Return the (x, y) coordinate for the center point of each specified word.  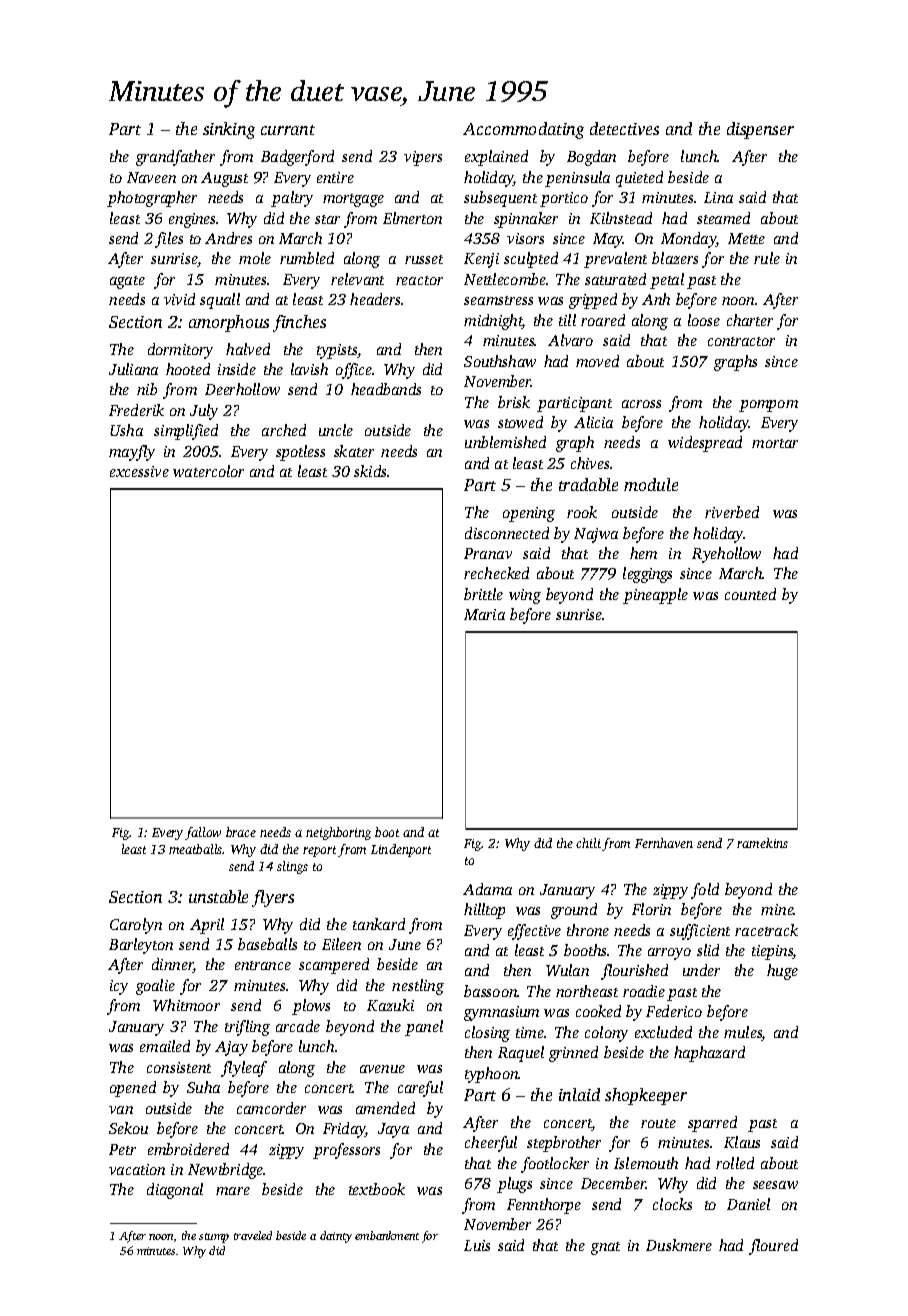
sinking (229, 130)
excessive (139, 471)
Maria (484, 614)
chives (590, 463)
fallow (203, 833)
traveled (253, 1235)
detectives (624, 128)
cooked (598, 1011)
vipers (423, 158)
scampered (334, 966)
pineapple (655, 596)
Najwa (596, 535)
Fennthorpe (544, 1206)
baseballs (267, 944)
